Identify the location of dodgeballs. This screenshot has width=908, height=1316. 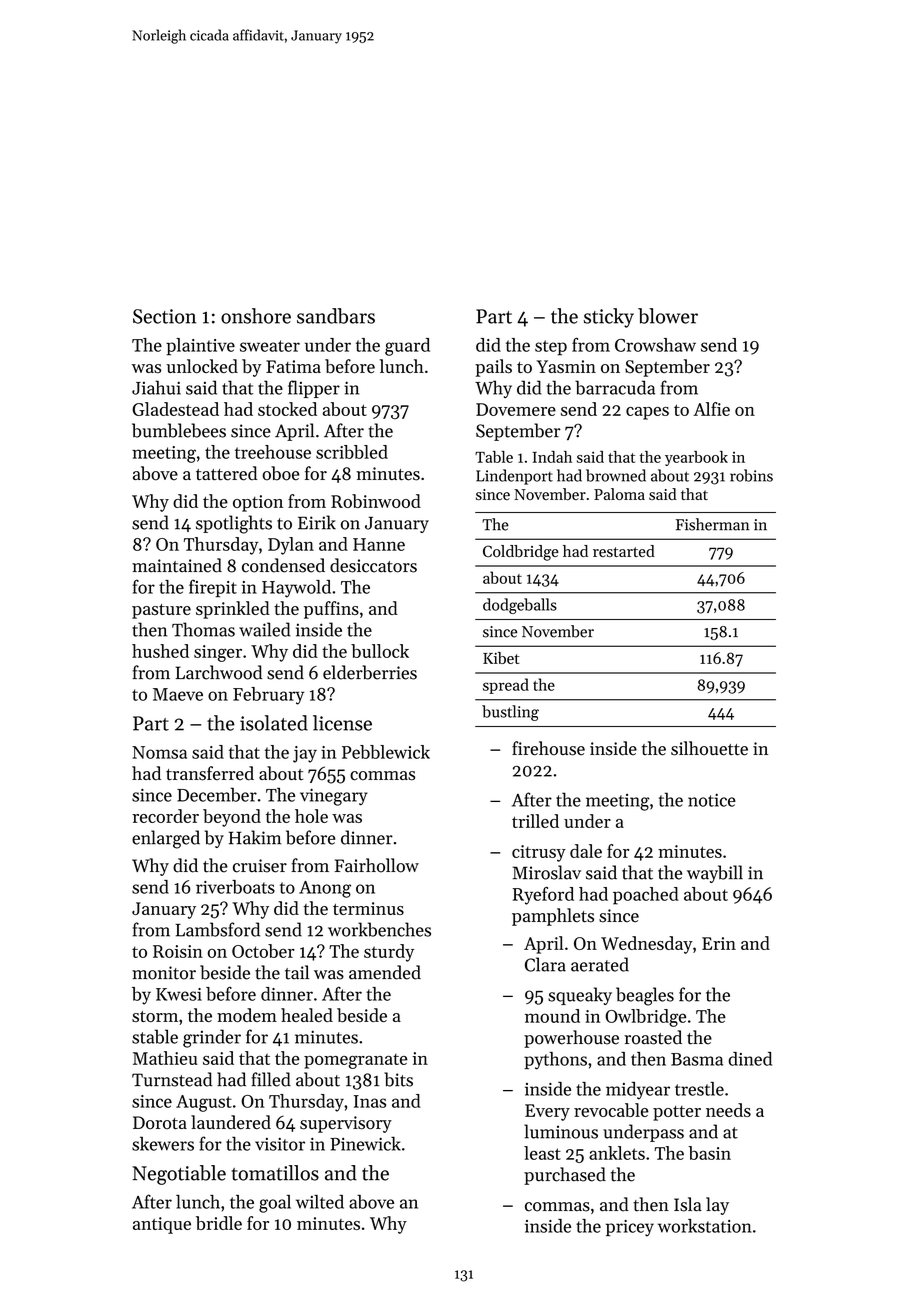
(520, 606).
